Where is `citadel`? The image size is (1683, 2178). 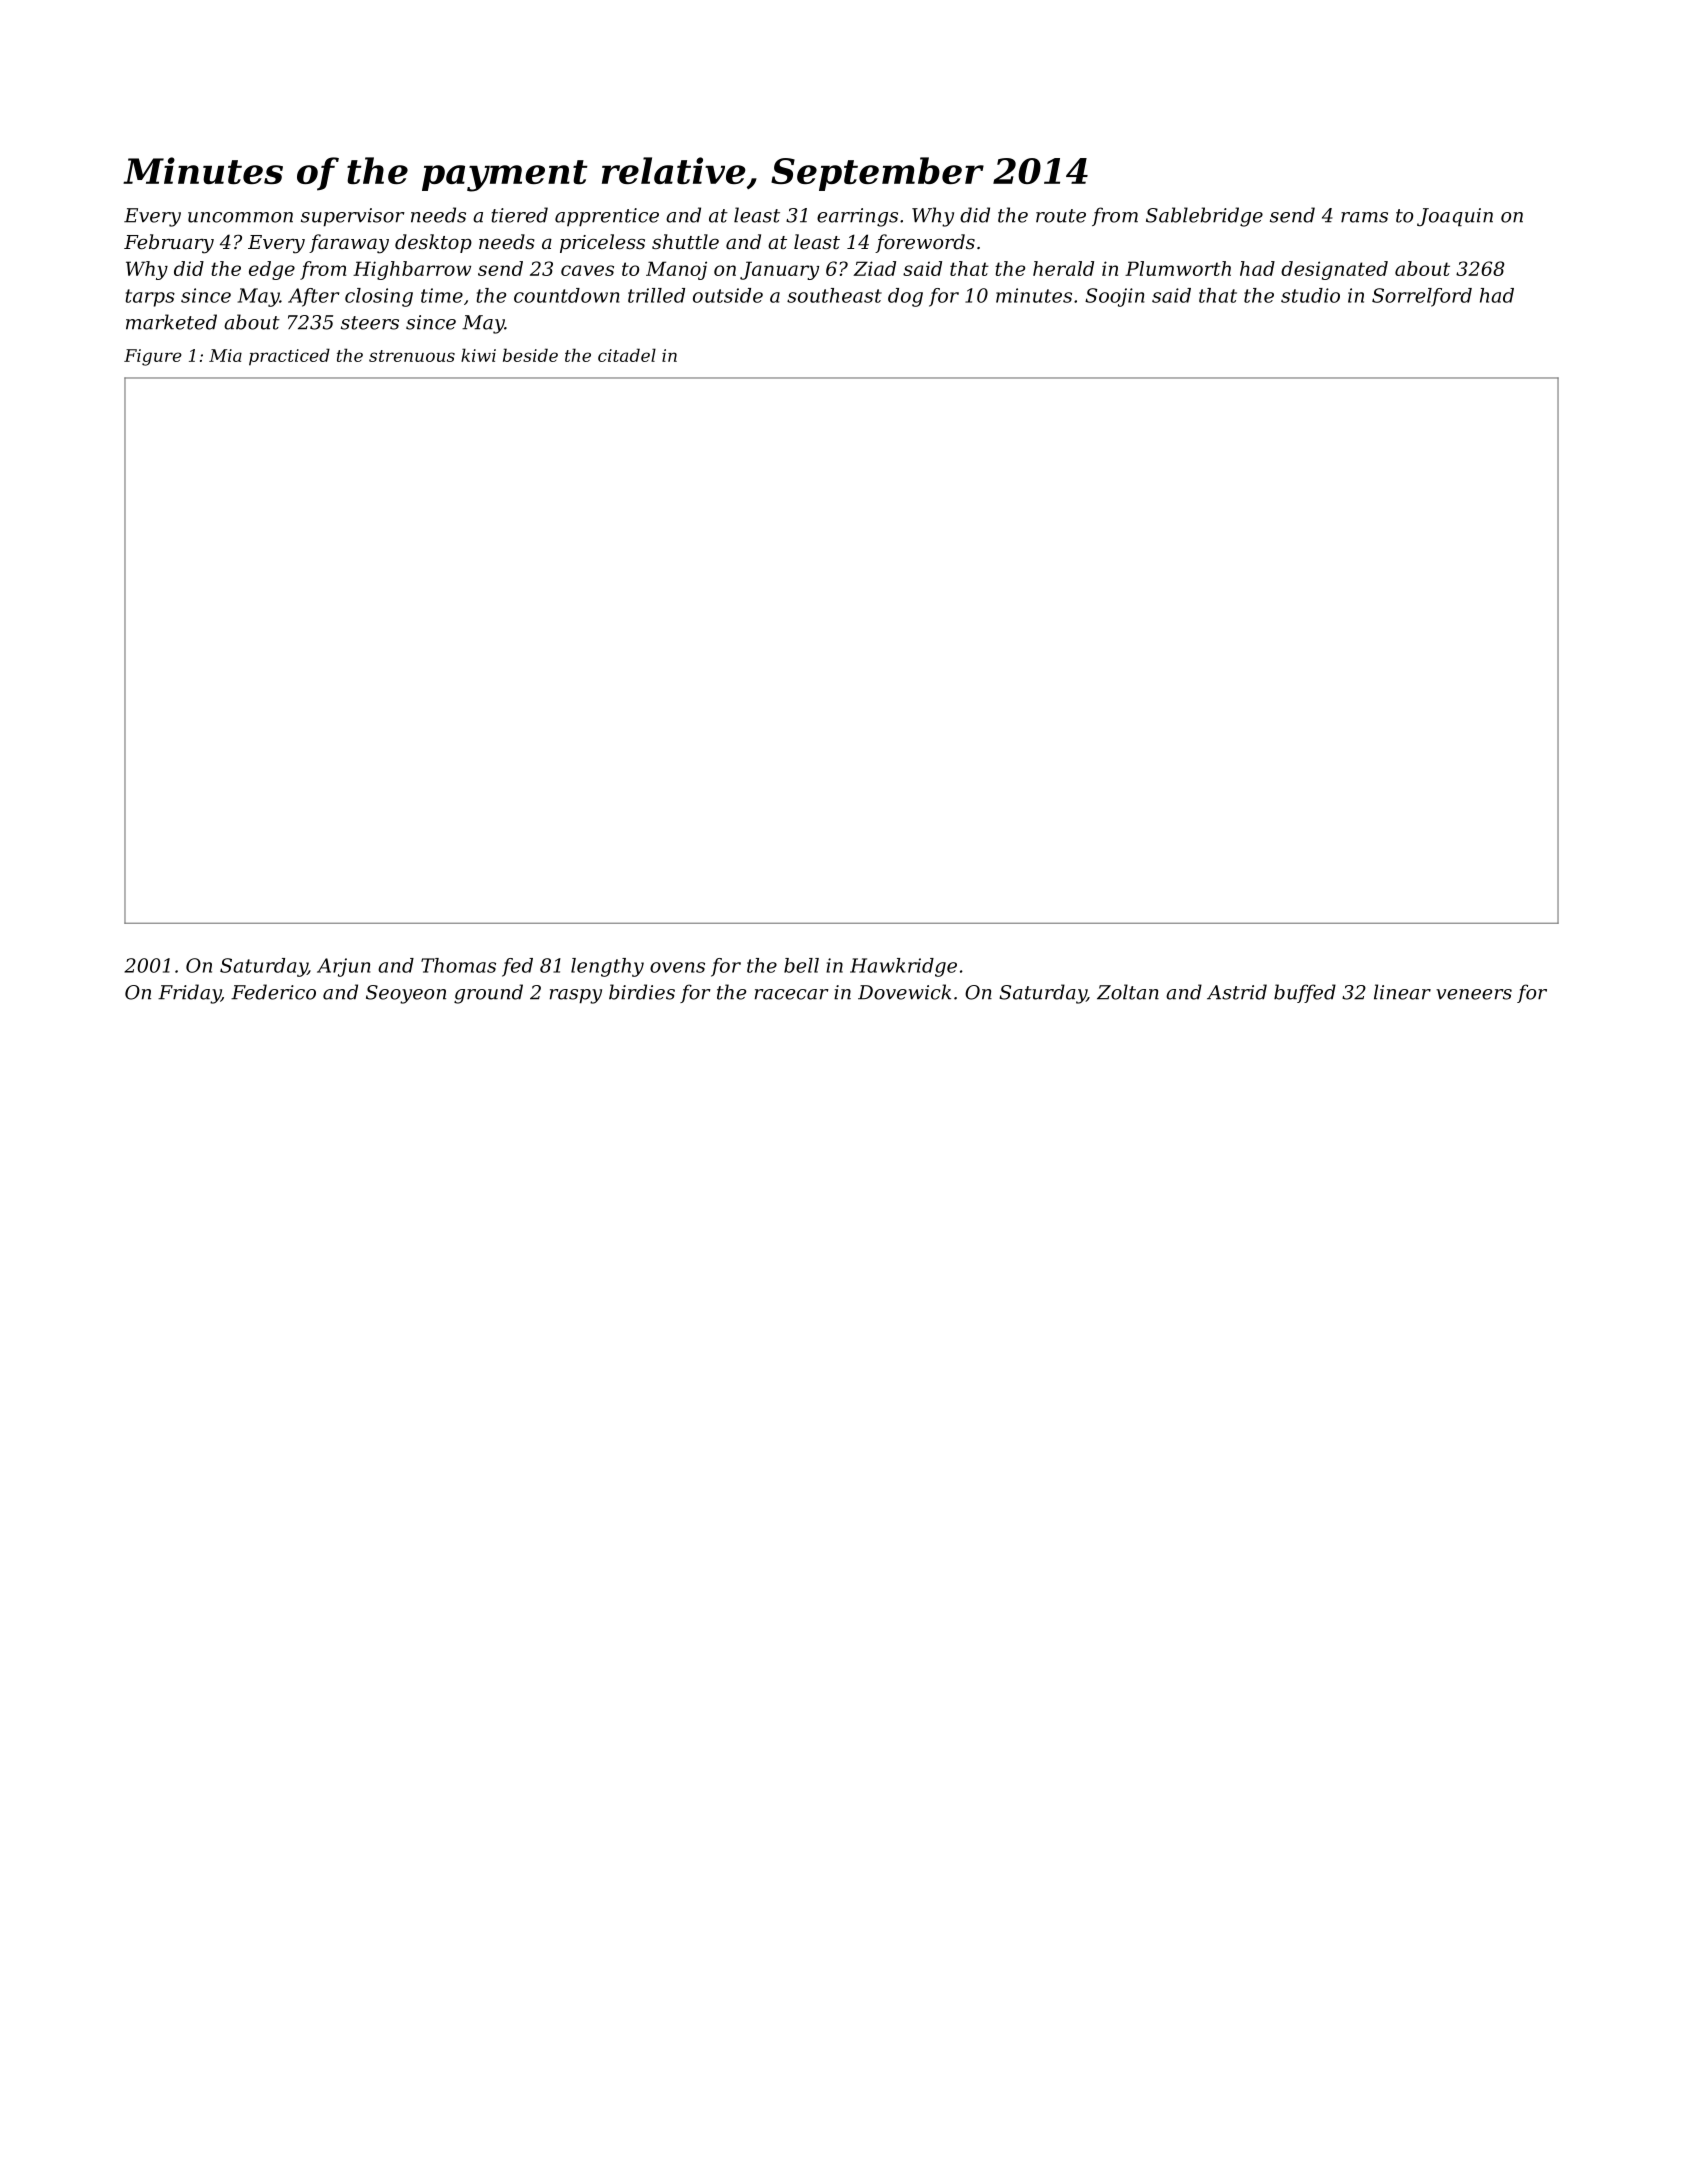 citadel is located at coordinates (627, 355).
